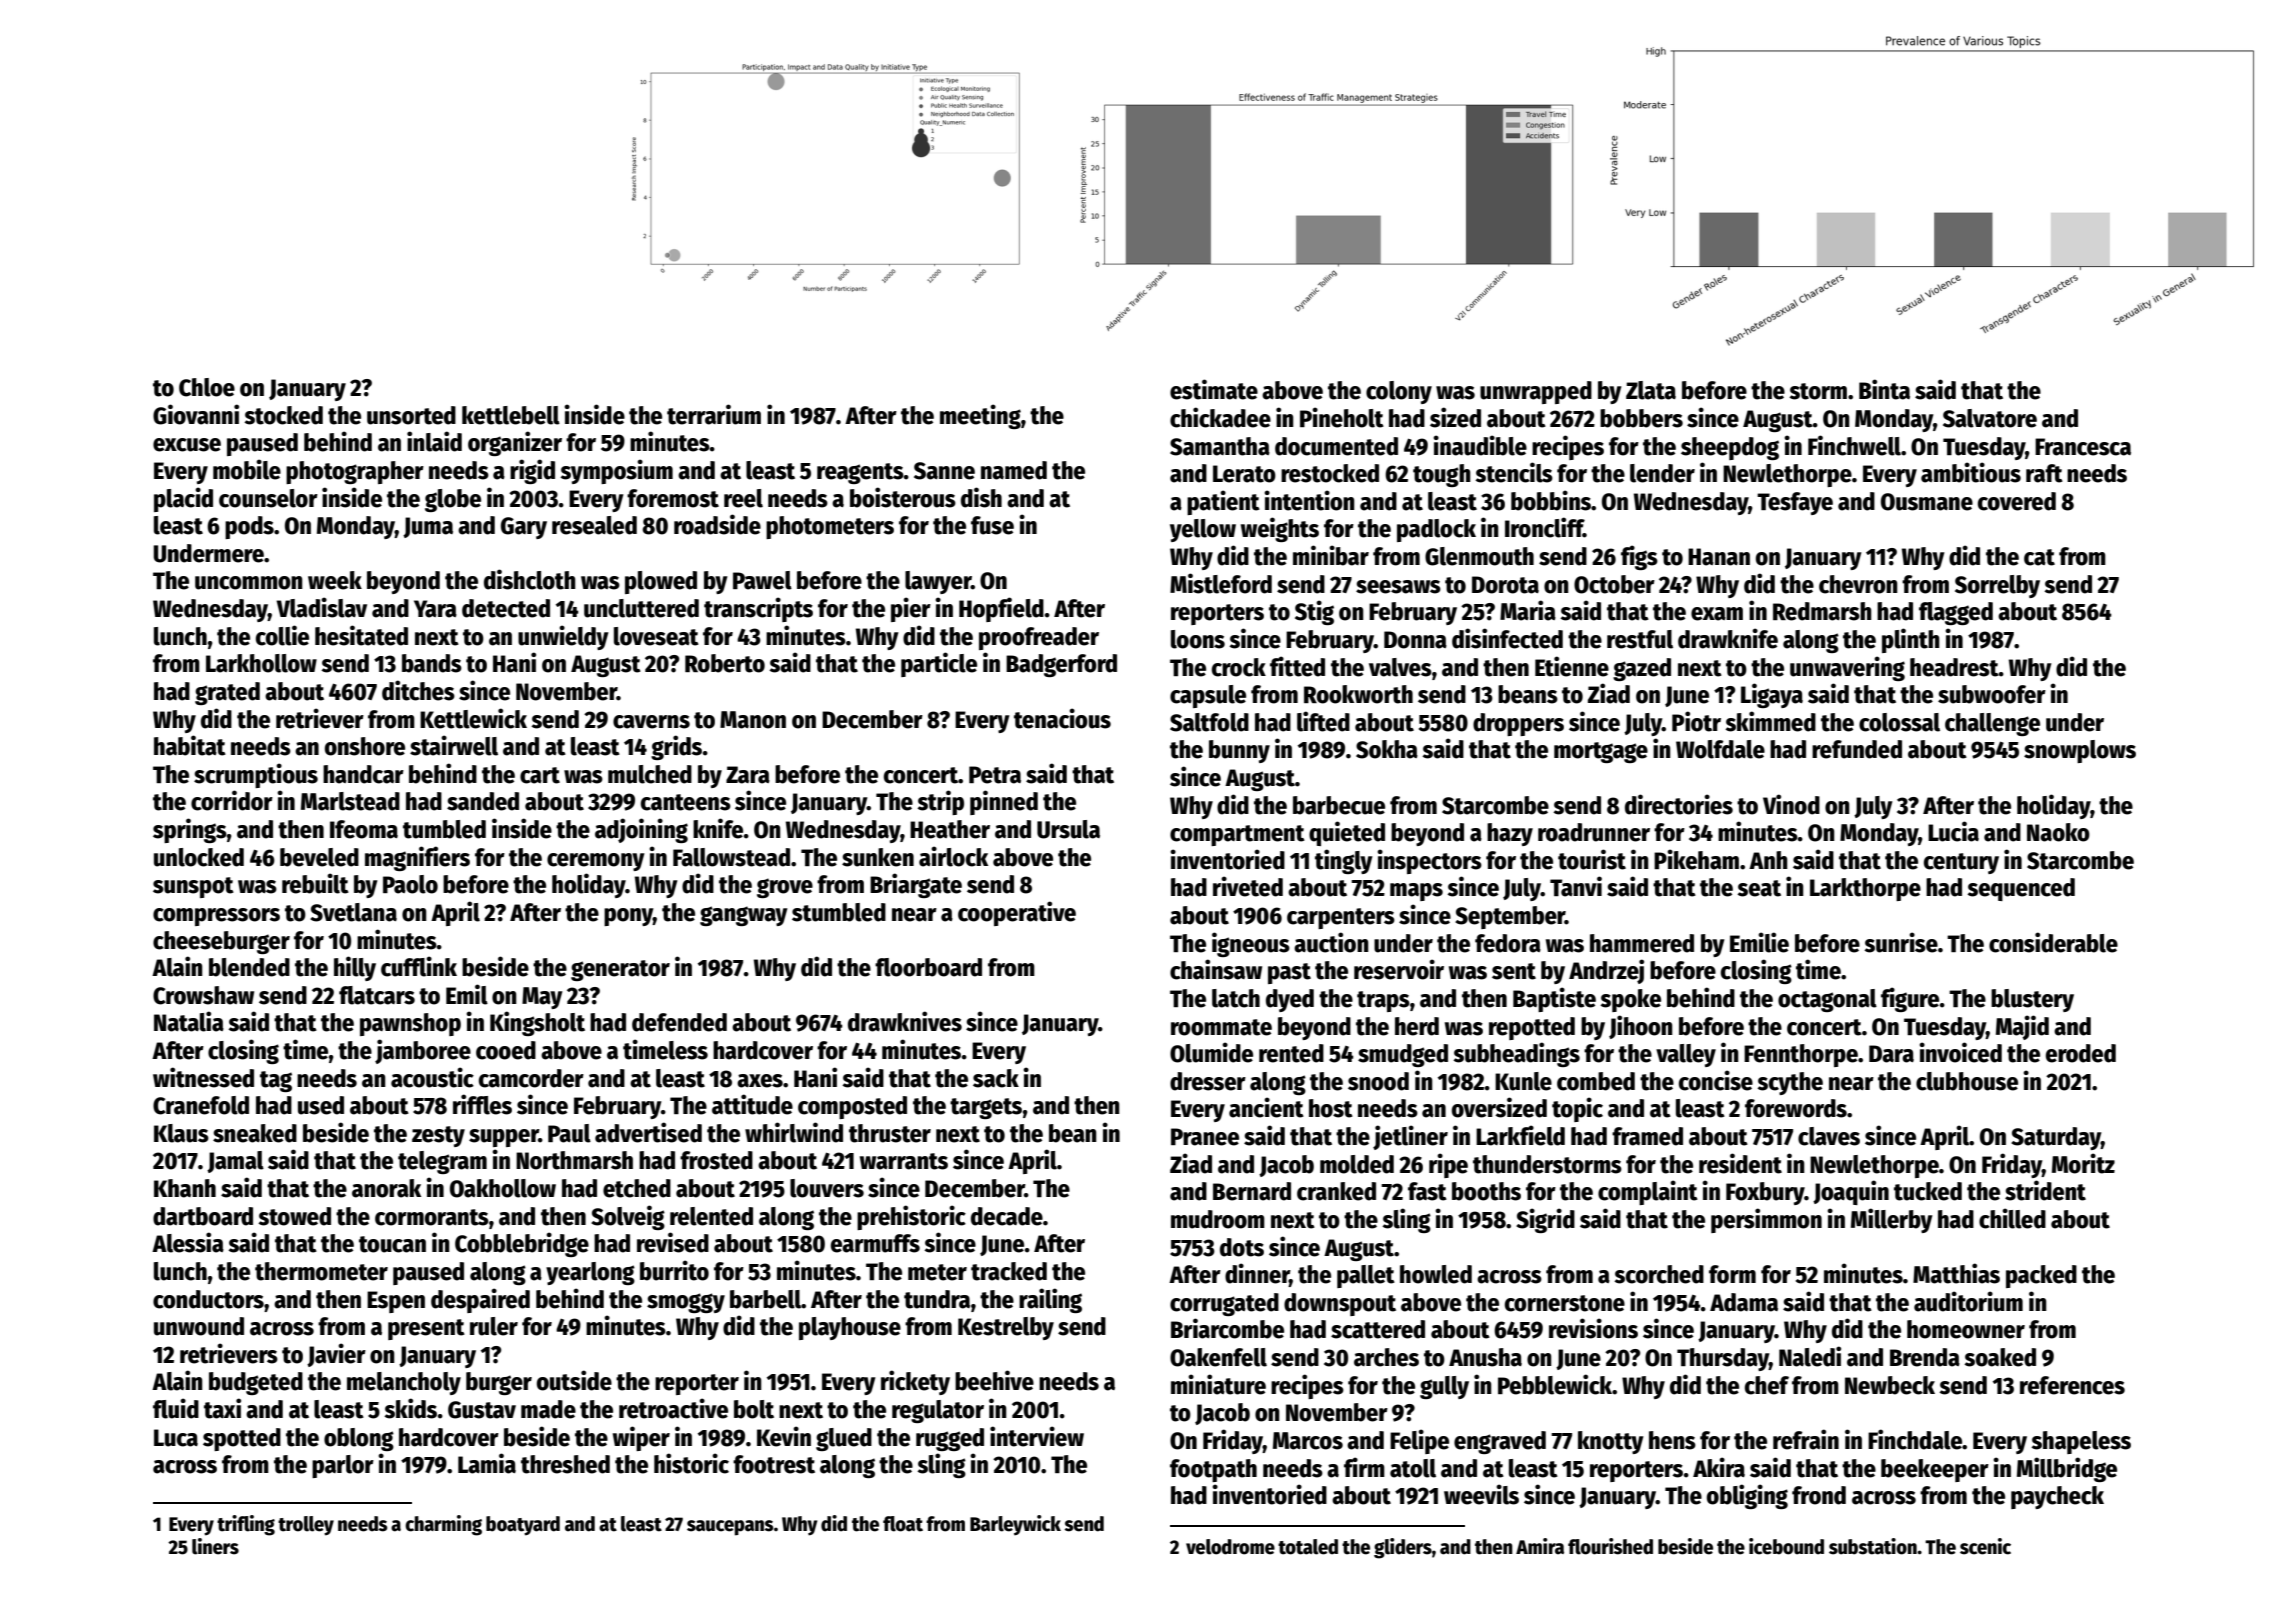  Describe the element at coordinates (1985, 1546) in the page. I see `scenic` at that location.
